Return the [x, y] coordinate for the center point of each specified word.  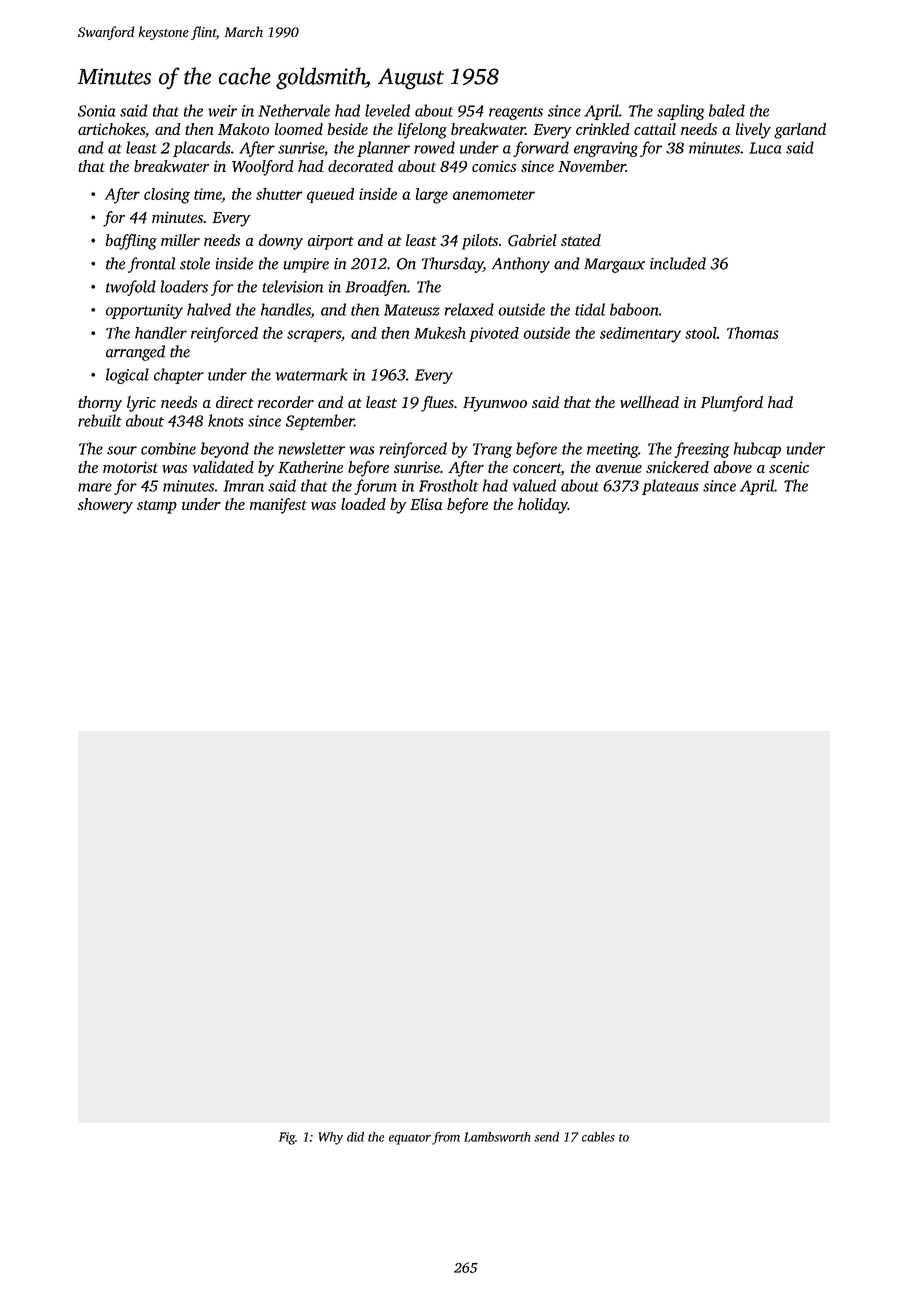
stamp [157, 507]
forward [541, 149]
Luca [765, 148]
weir [222, 111]
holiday [543, 506]
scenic [789, 467]
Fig [287, 1138]
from [446, 1138]
